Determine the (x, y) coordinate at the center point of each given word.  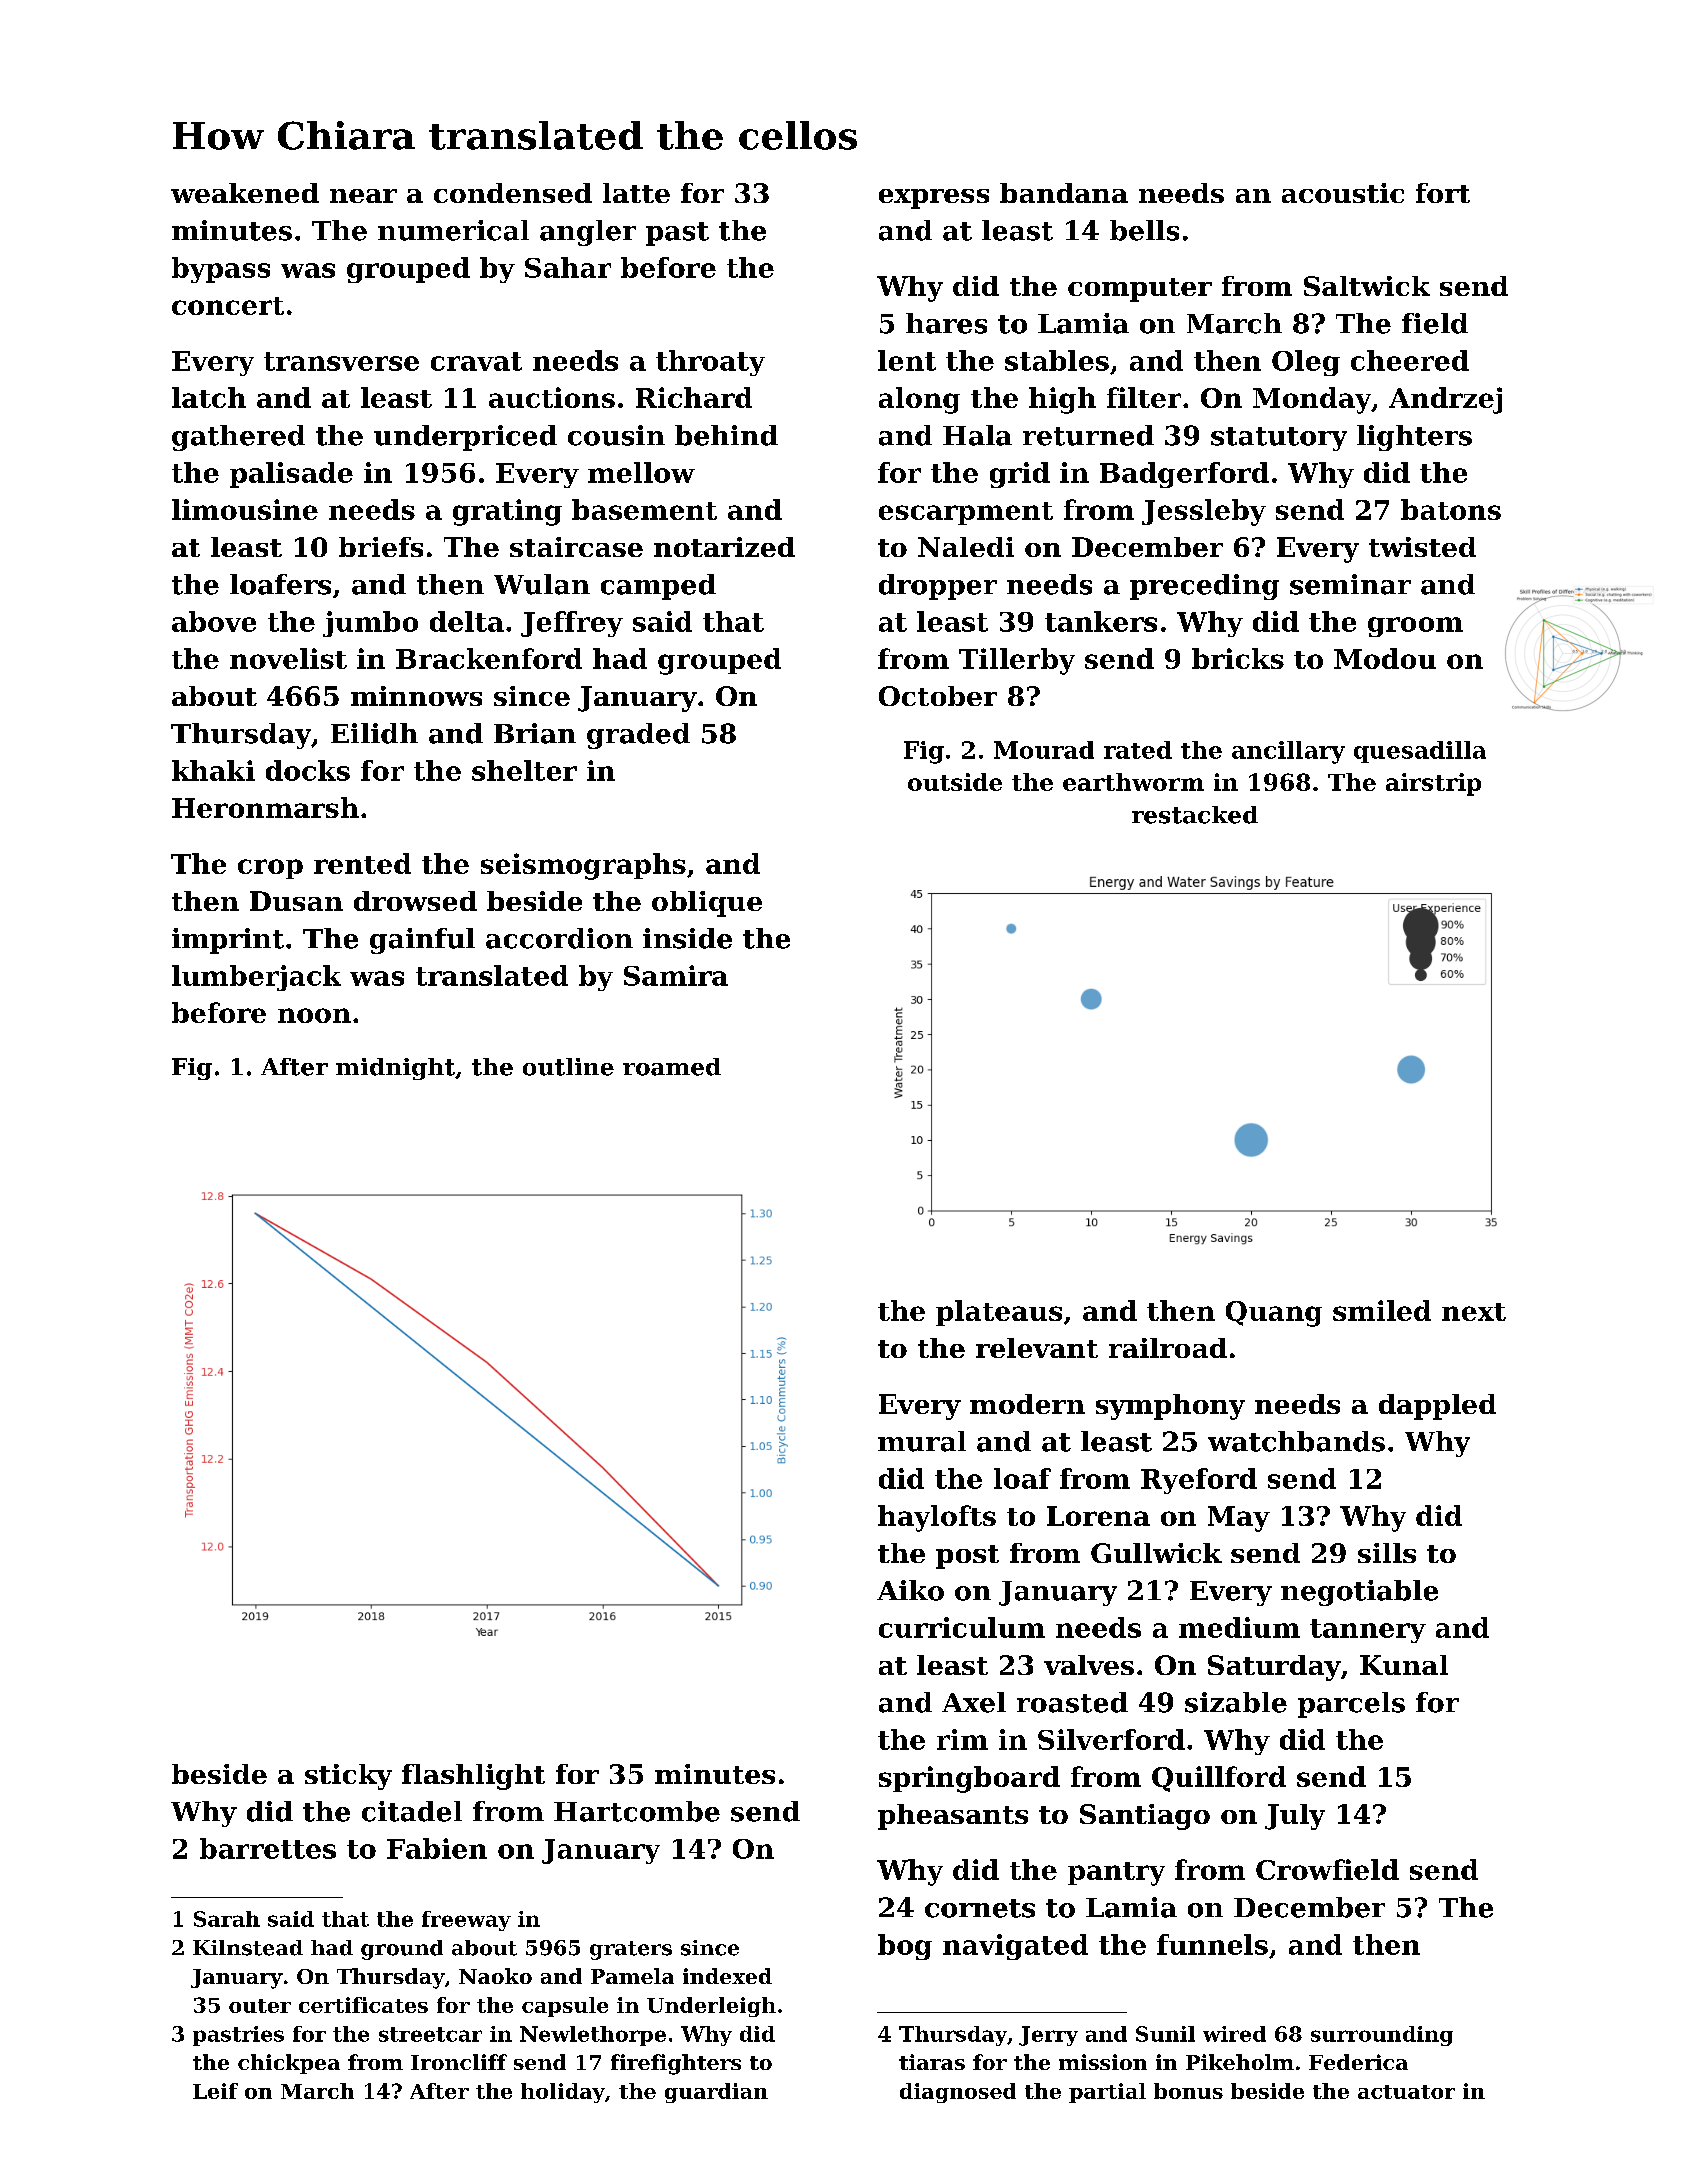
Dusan (296, 901)
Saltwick (1367, 286)
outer (260, 2006)
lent (907, 360)
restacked (1195, 815)
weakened (245, 193)
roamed (672, 1067)
